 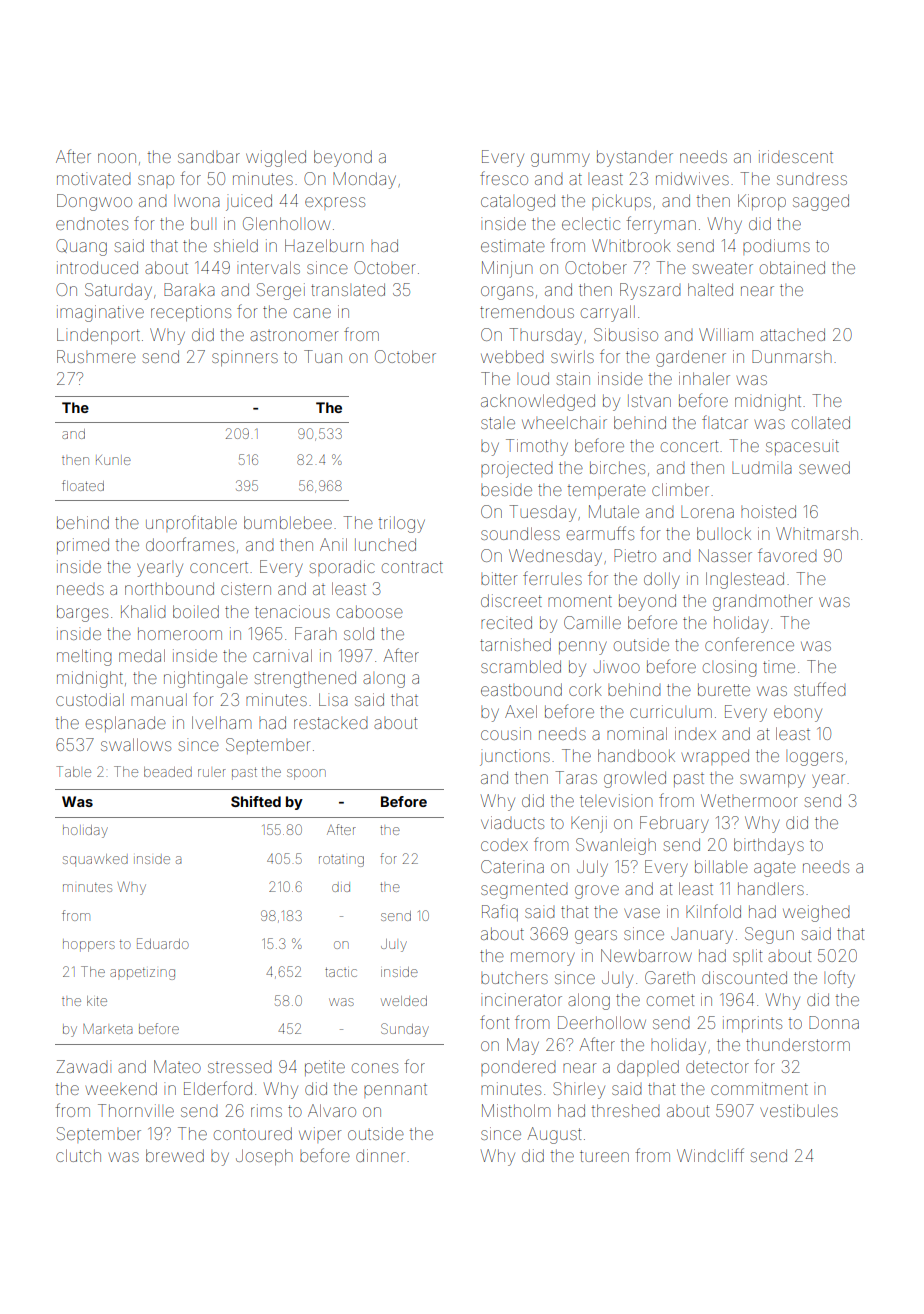 What do you see at coordinates (516, 1110) in the screenshot?
I see `Mistholm` at bounding box center [516, 1110].
